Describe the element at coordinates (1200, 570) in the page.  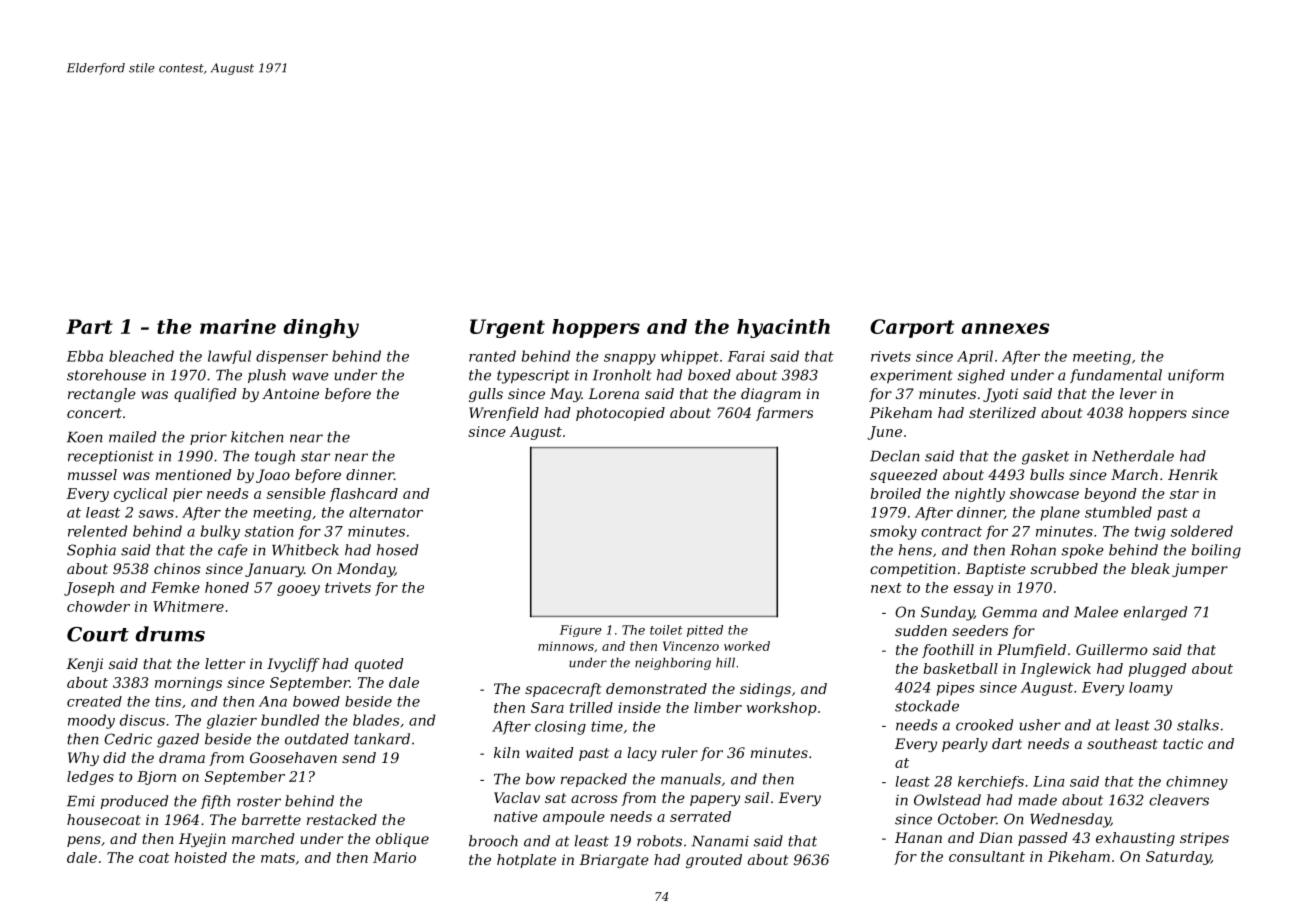
I see `jumper` at that location.
